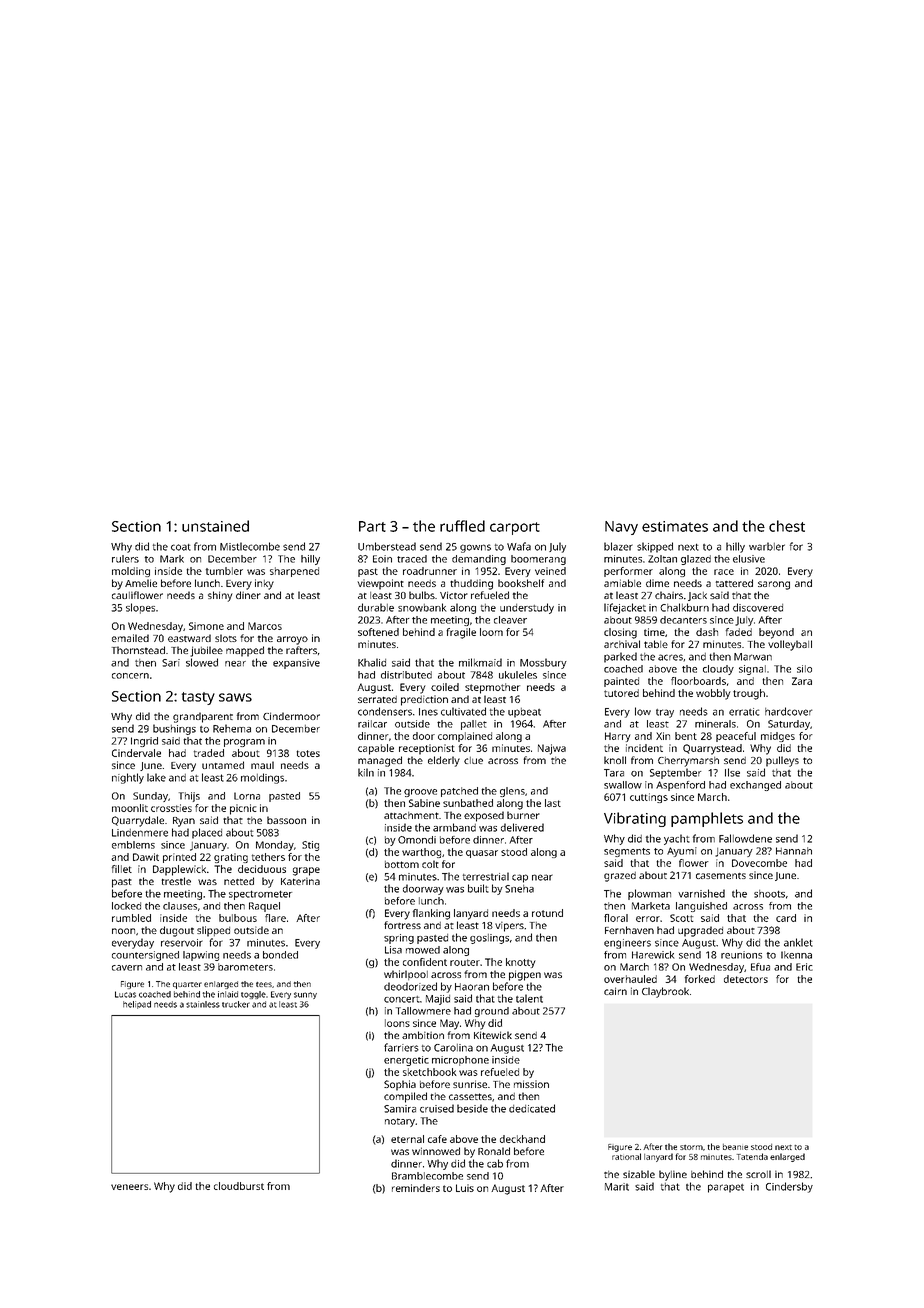  What do you see at coordinates (215, 526) in the screenshot?
I see `unstained` at bounding box center [215, 526].
